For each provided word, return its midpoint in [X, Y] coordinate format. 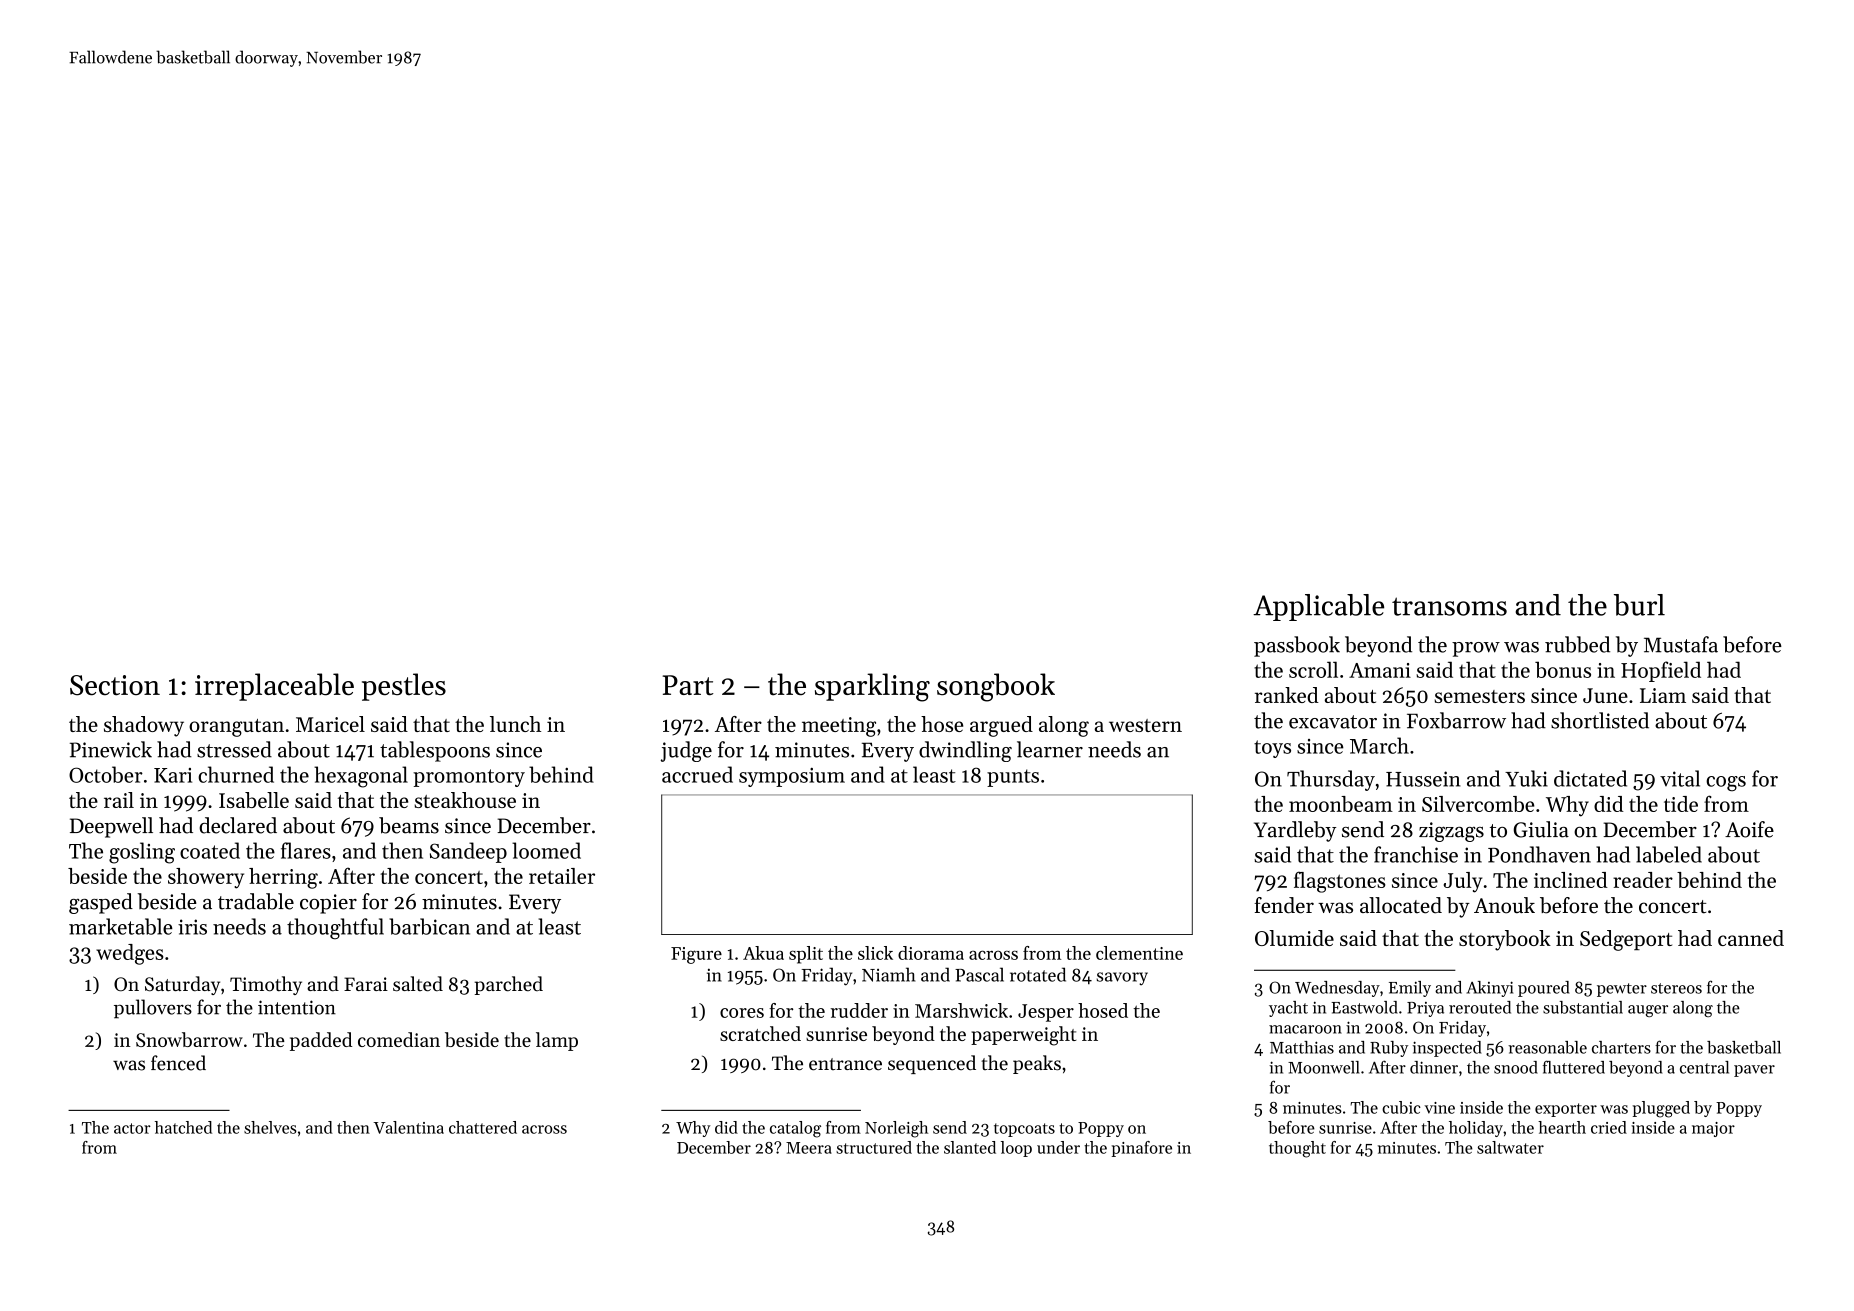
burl [1639, 605]
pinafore [1142, 1149]
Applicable [1318, 607]
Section [115, 685]
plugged [1661, 1109]
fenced [178, 1063]
